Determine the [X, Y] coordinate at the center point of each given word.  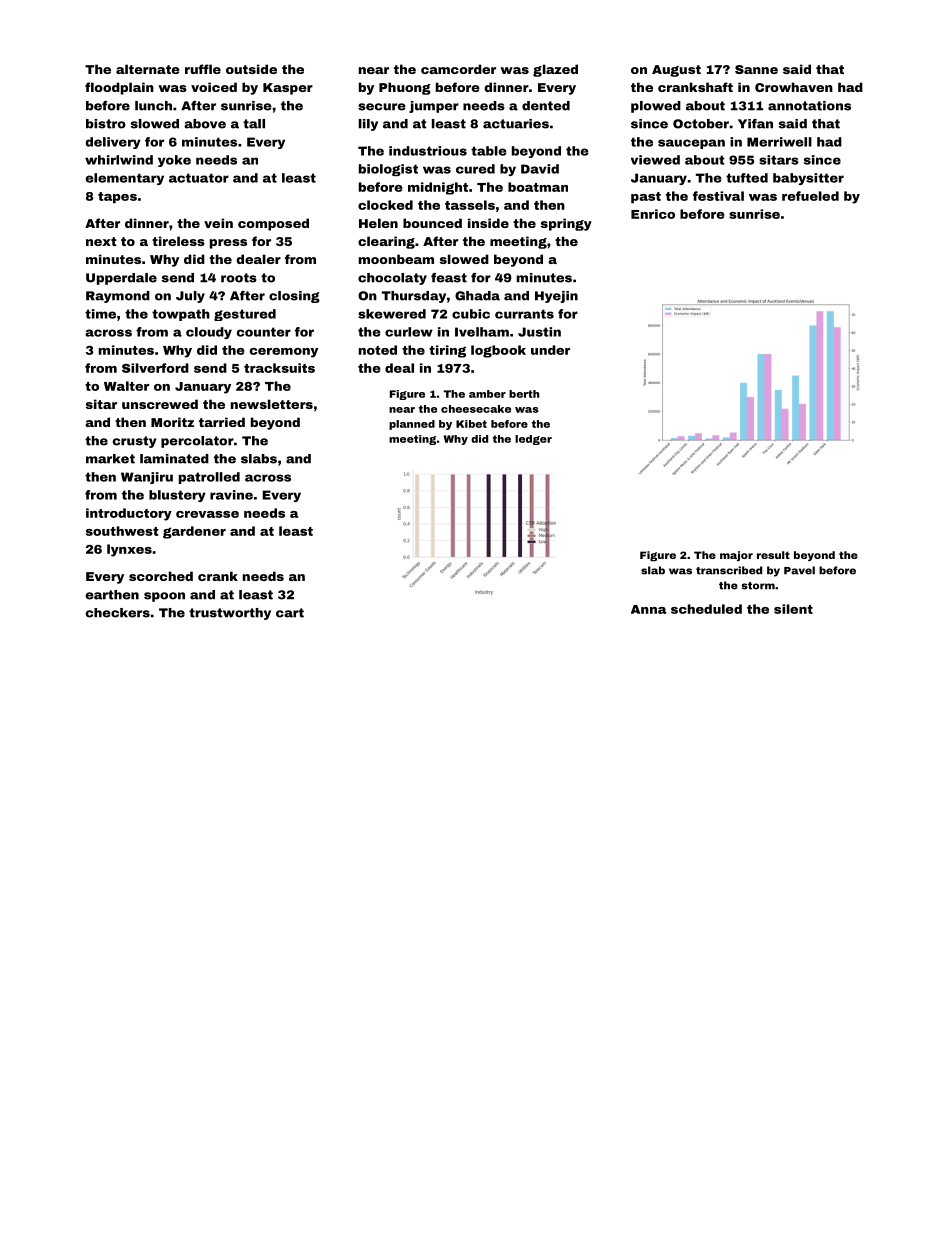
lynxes [129, 550]
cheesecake [476, 409]
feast [449, 278]
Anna [648, 609]
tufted [747, 178]
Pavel [799, 570]
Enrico [653, 214]
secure [382, 107]
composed [273, 224]
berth [524, 394]
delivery [113, 143]
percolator [197, 442]
